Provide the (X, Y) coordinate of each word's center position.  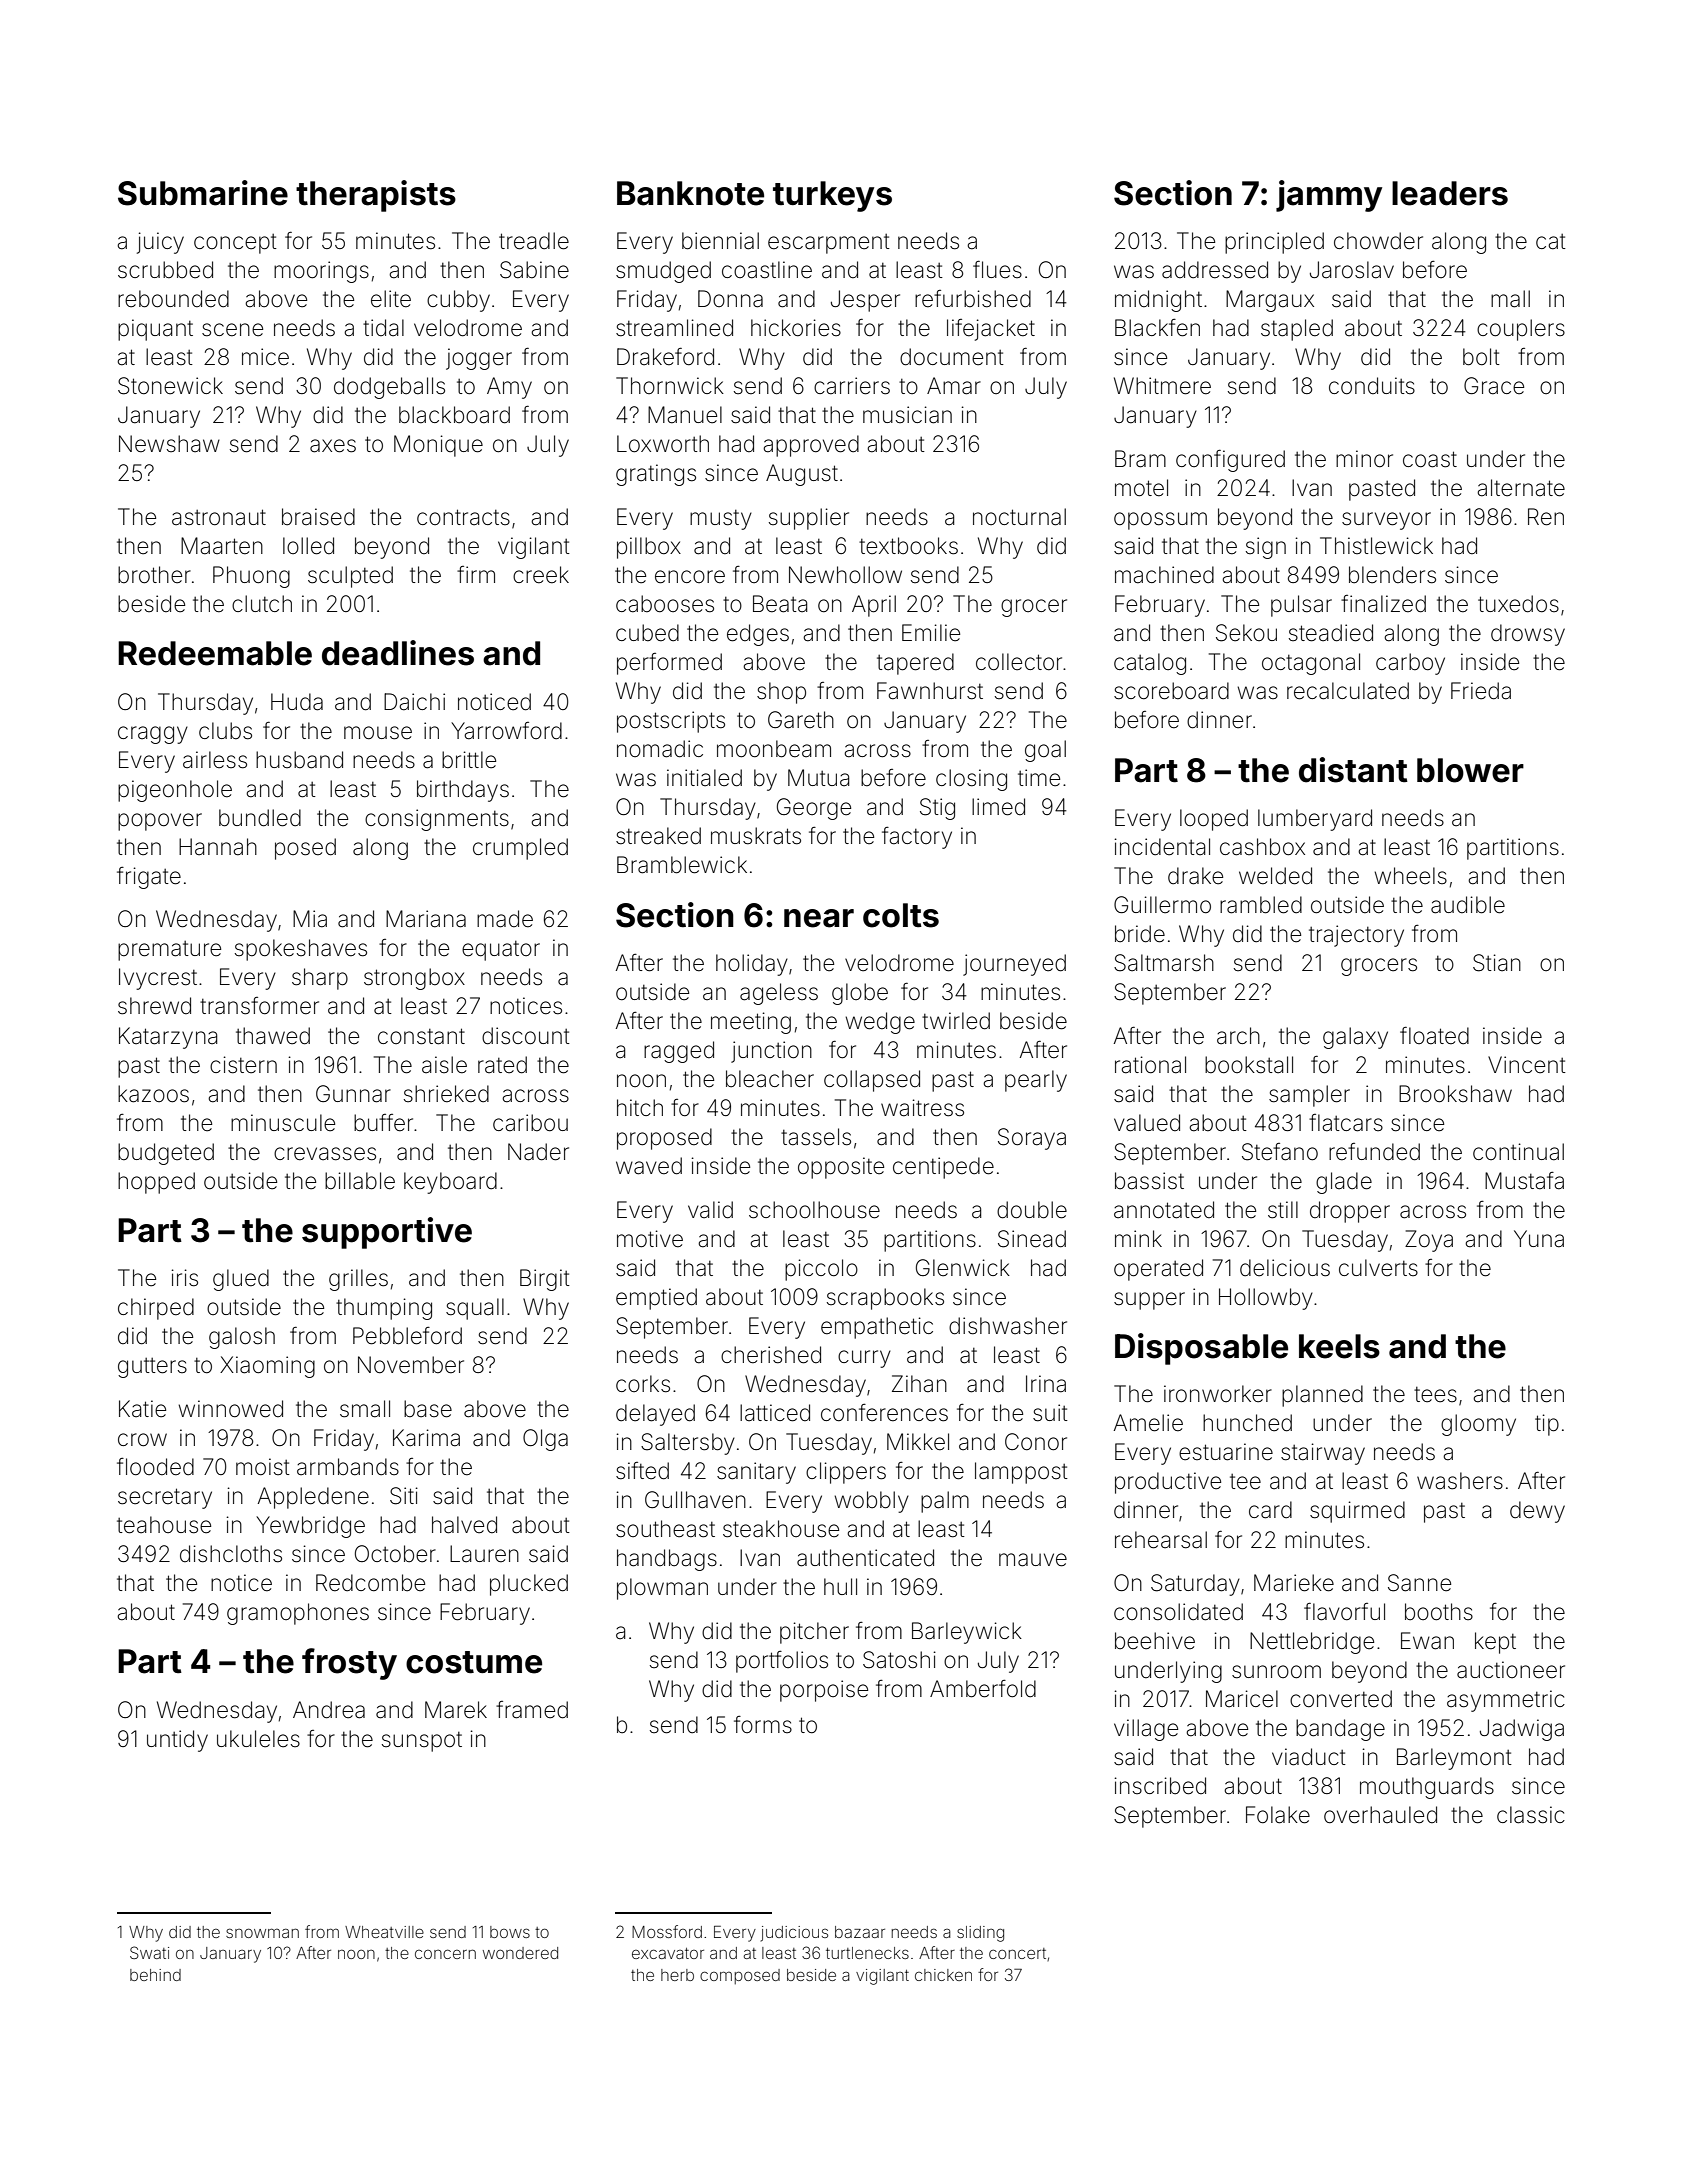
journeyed (1014, 965)
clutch (262, 603)
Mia (310, 919)
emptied (656, 1299)
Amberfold (983, 1689)
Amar (954, 386)
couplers (1521, 330)
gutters (152, 1368)
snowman (262, 1933)
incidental (1162, 847)
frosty (349, 1664)
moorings (321, 272)
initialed (704, 778)
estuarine (1226, 1452)
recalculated (1348, 691)
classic (1531, 1815)
